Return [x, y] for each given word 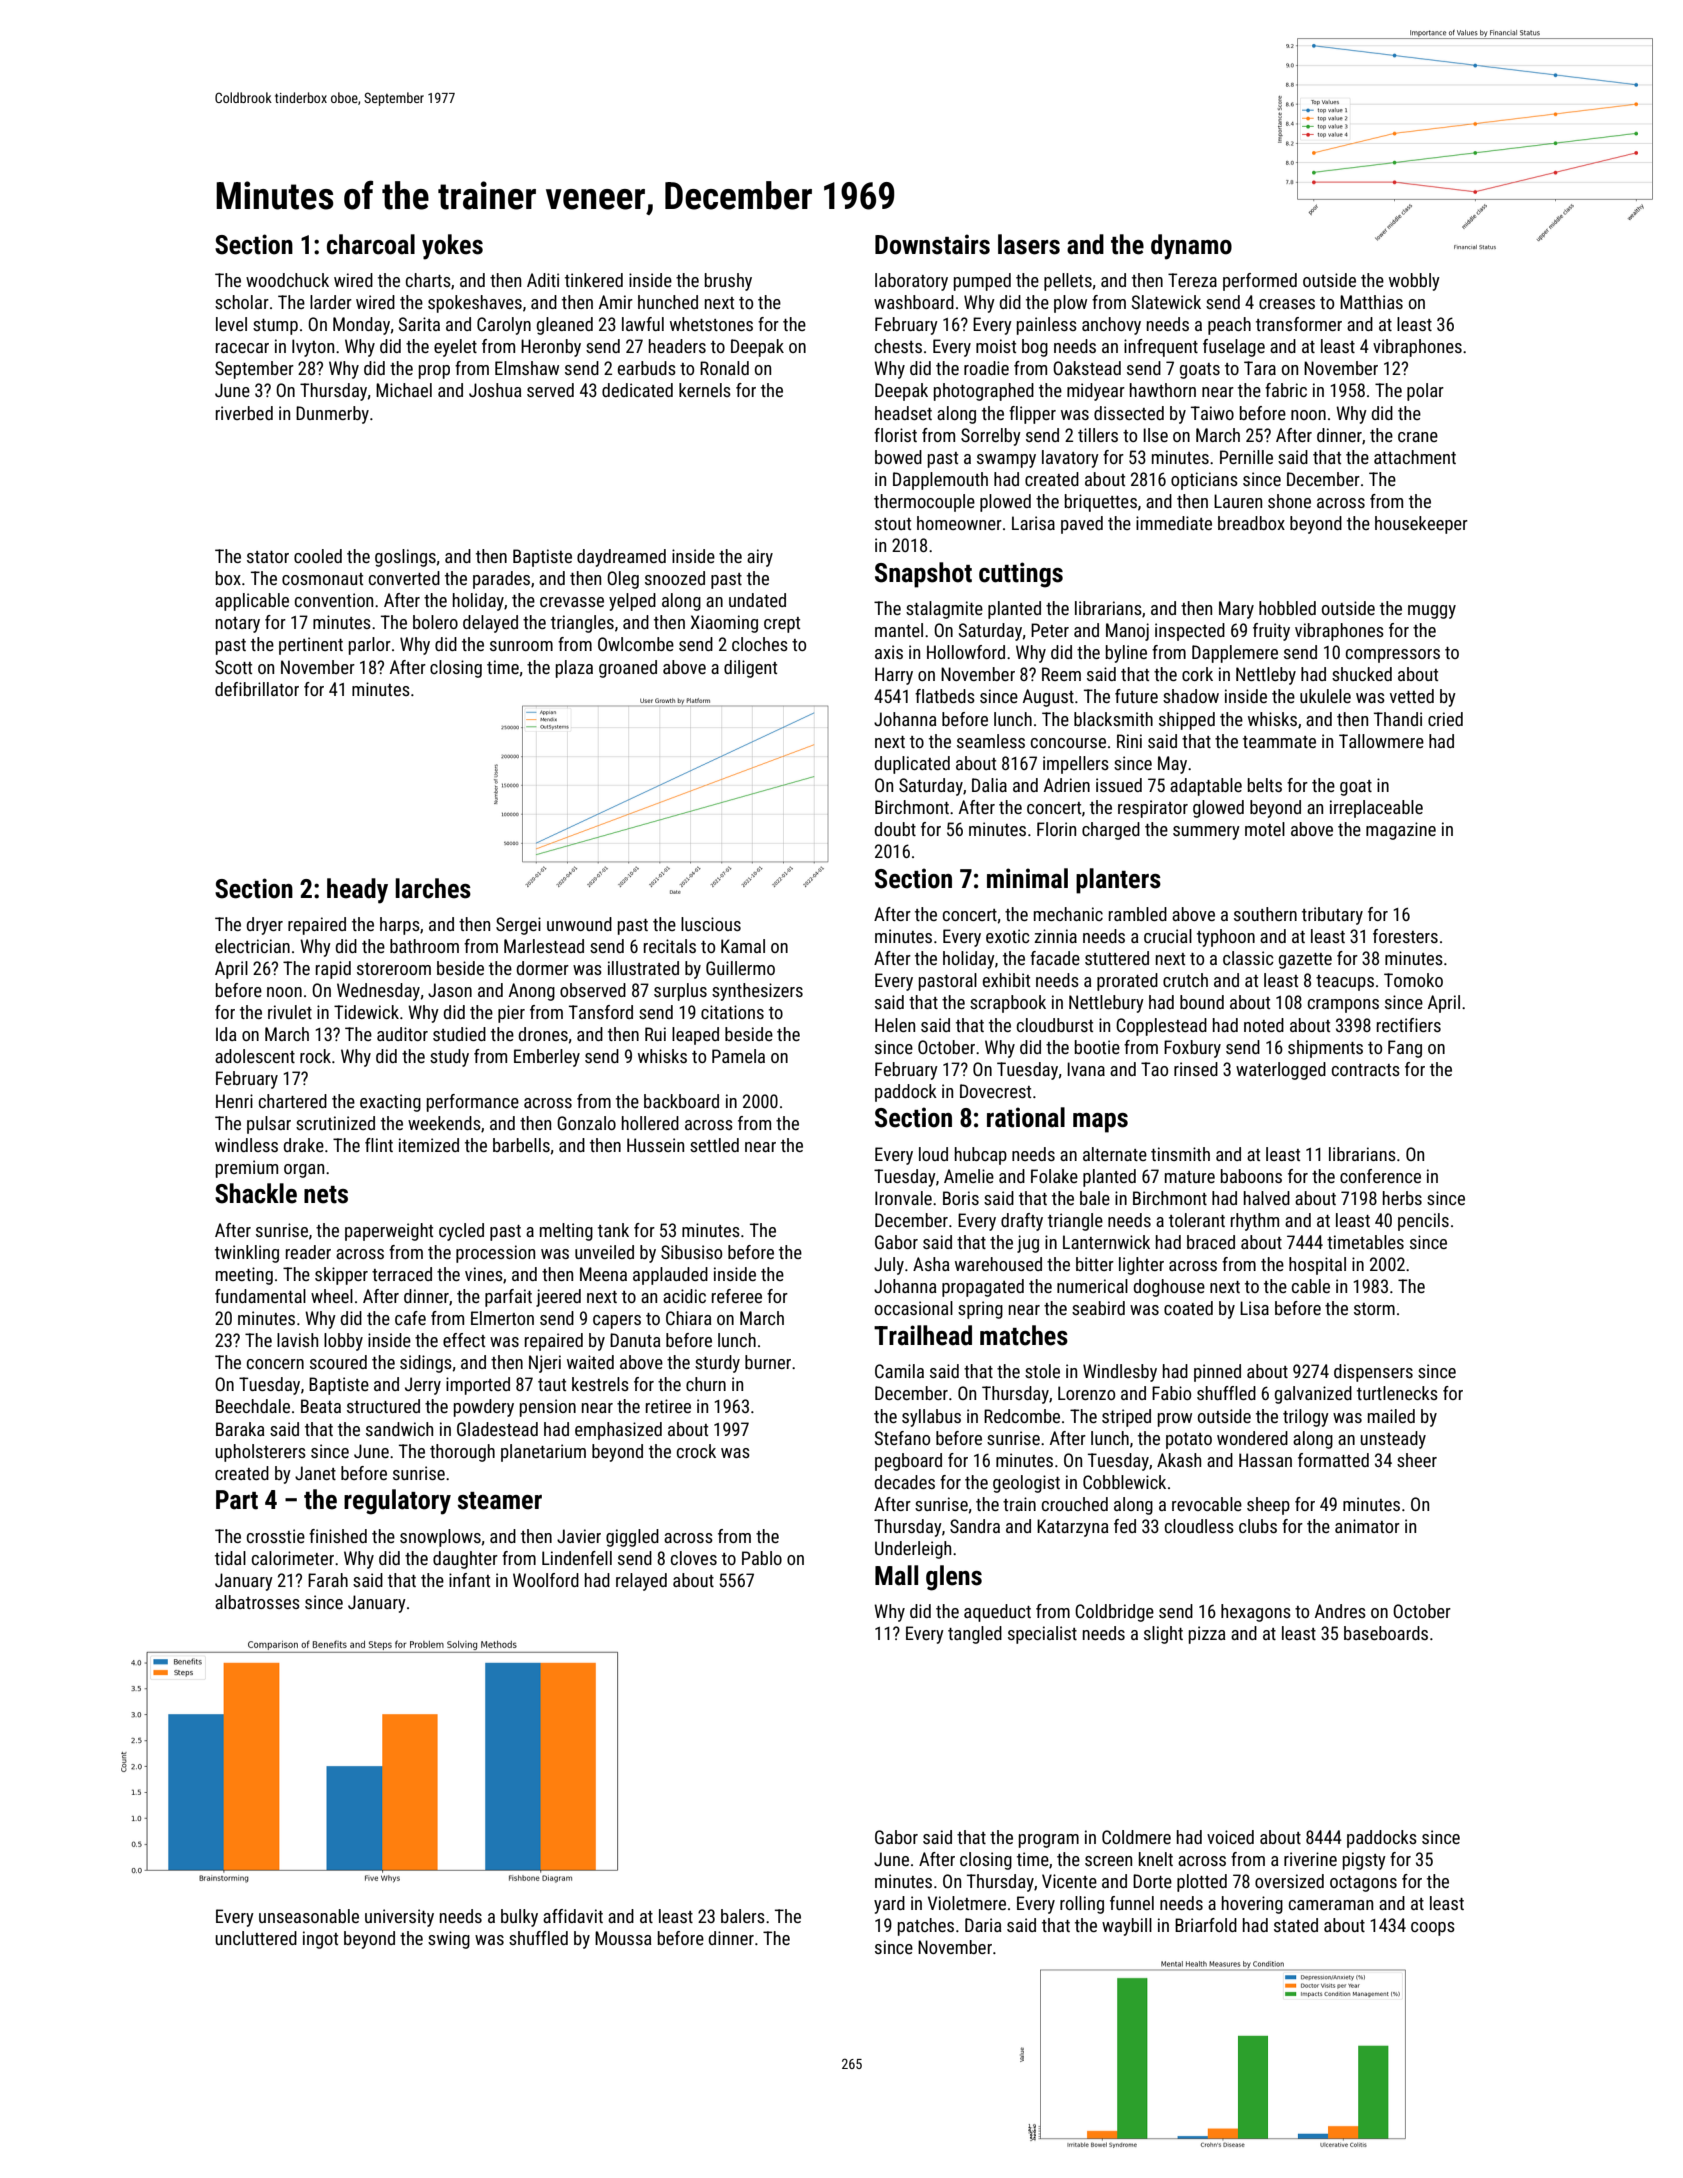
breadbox [1251, 523]
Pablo [762, 1558]
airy [760, 558]
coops [1433, 1929]
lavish [297, 1340]
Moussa [623, 1938]
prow [1175, 1420]
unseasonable [309, 1916]
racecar [242, 348]
